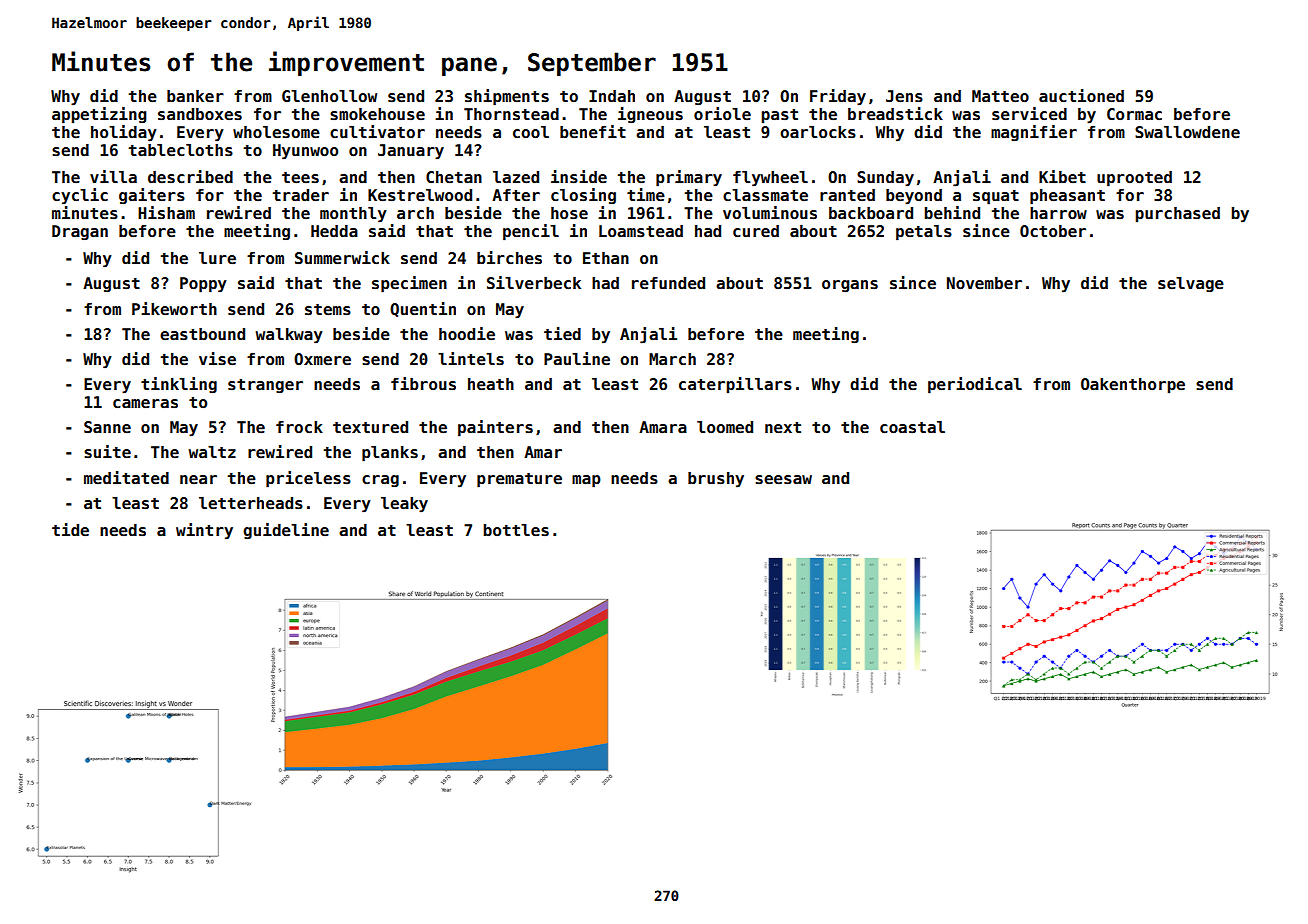  Describe the element at coordinates (783, 480) in the document. I see `seesaw` at that location.
